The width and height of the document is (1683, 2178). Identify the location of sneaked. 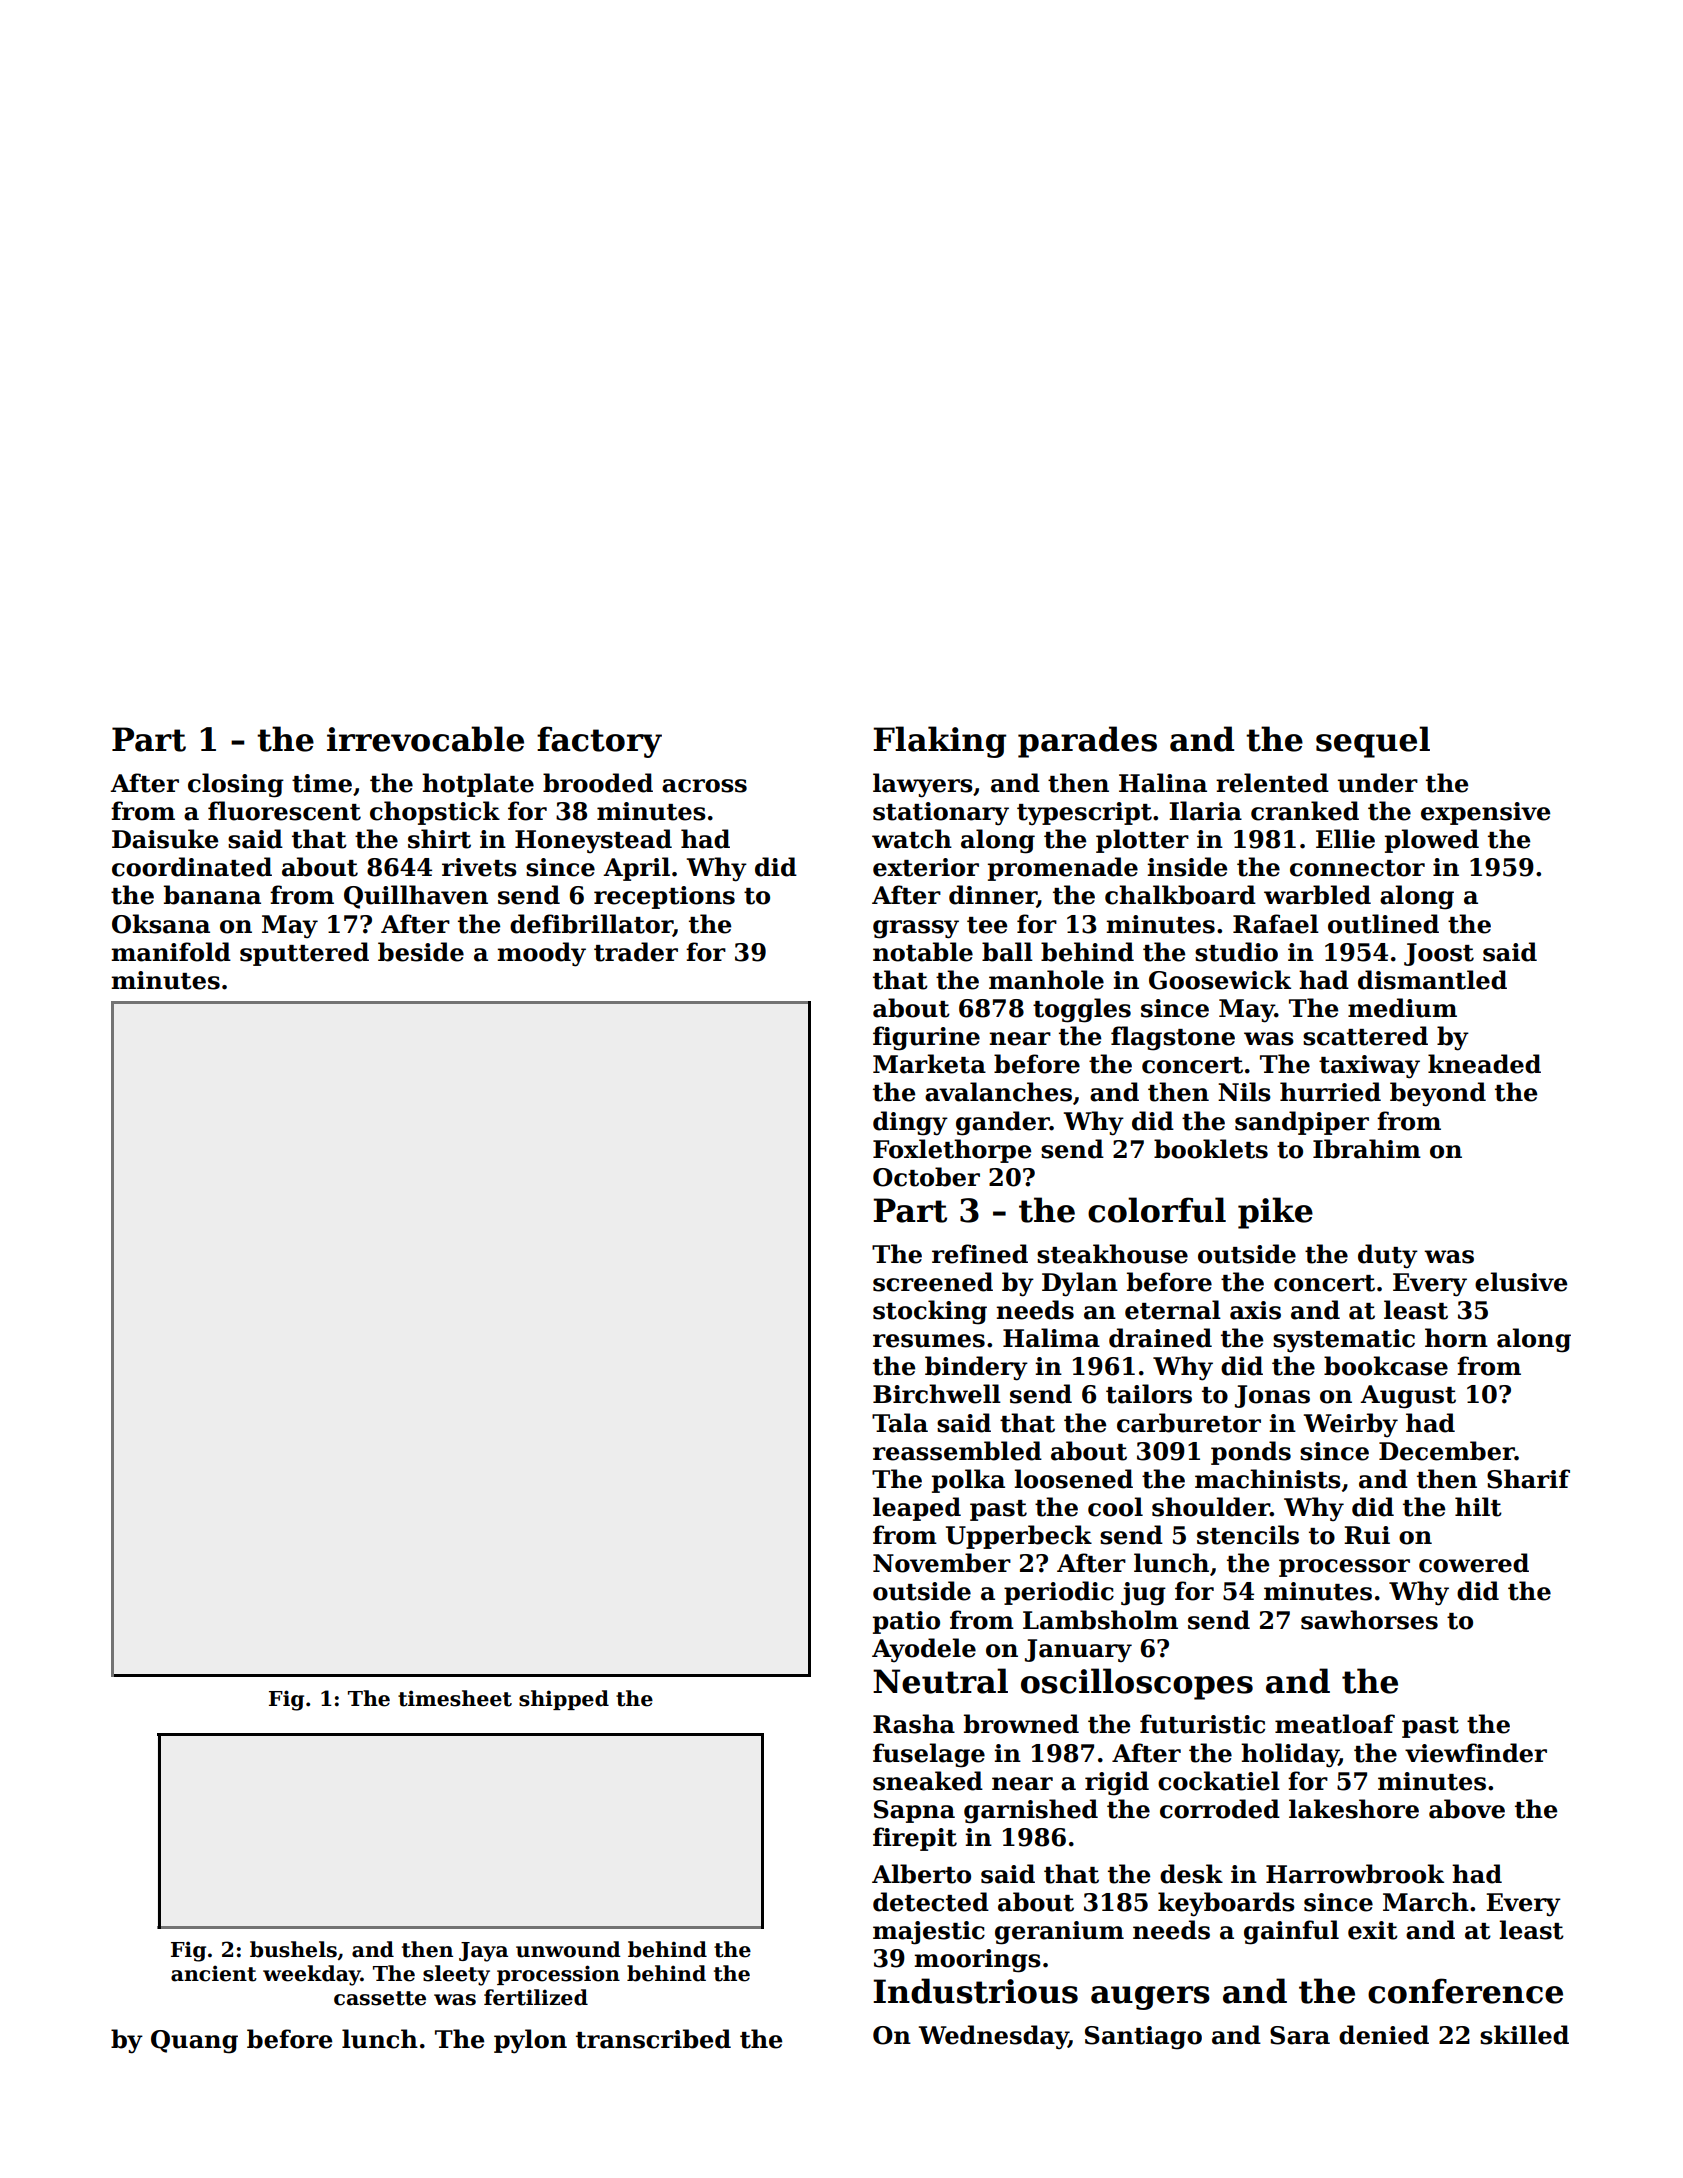
(928, 1781).
